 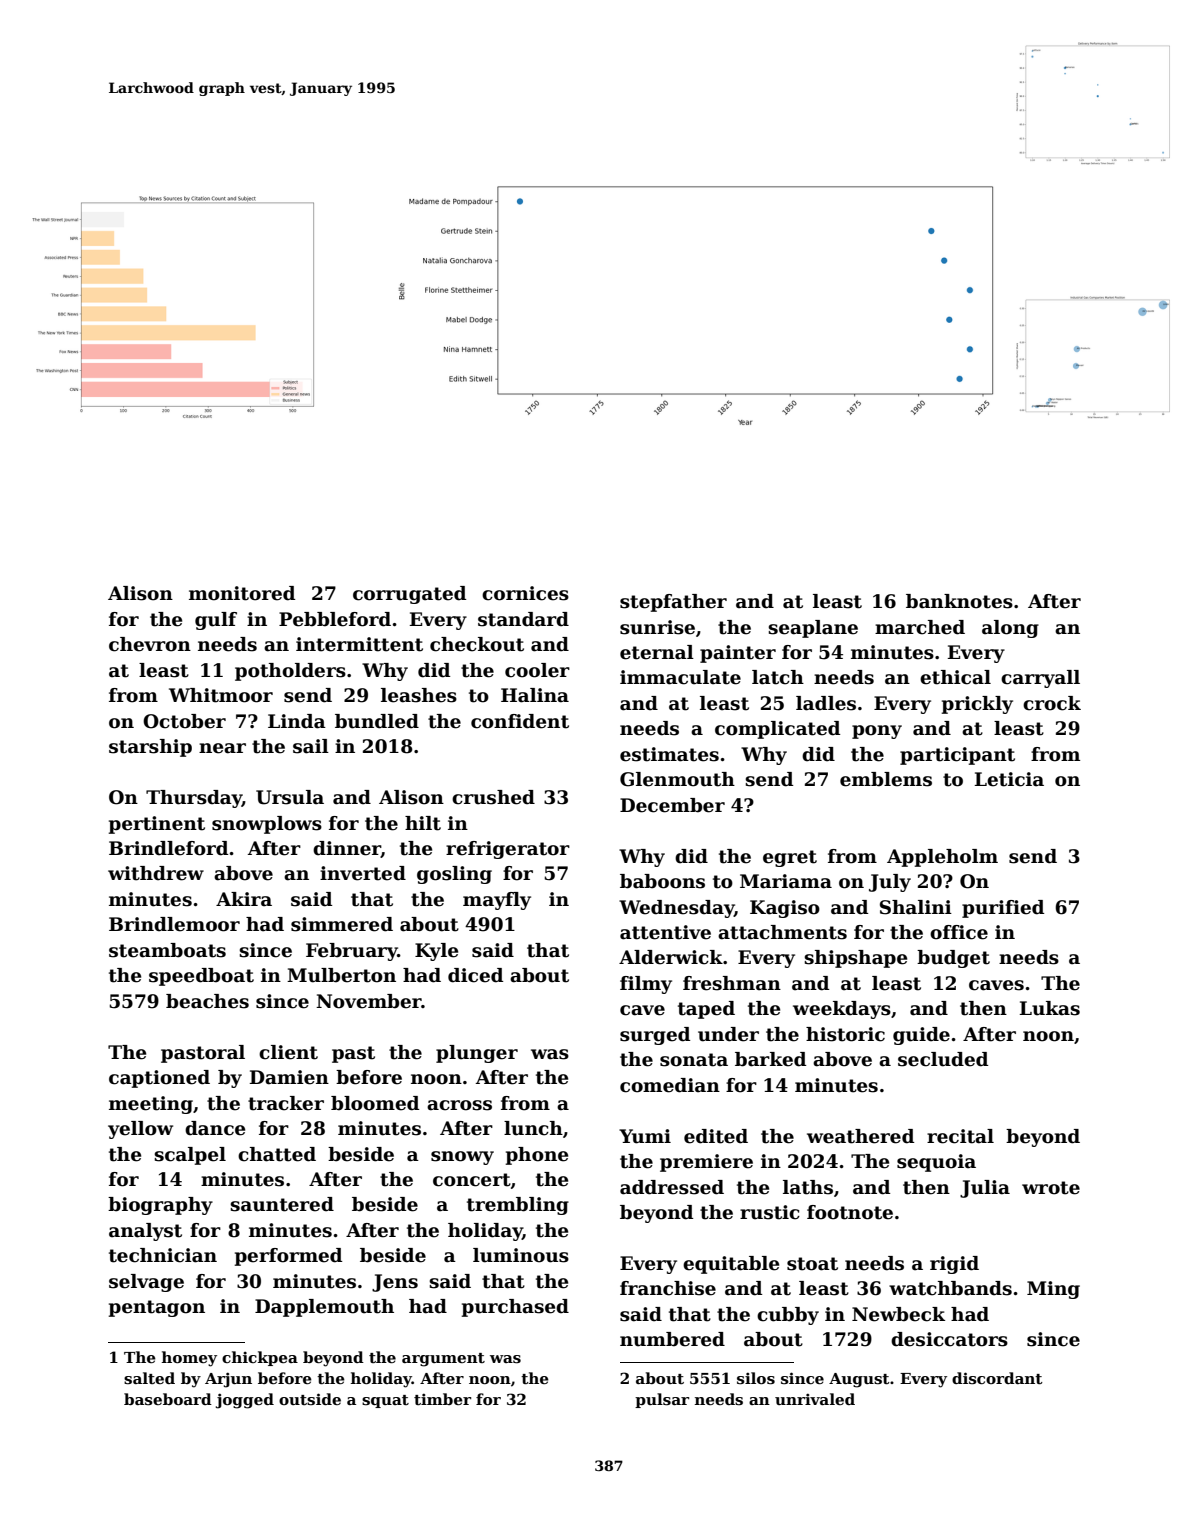 I want to click on refrigerator, so click(x=508, y=850).
